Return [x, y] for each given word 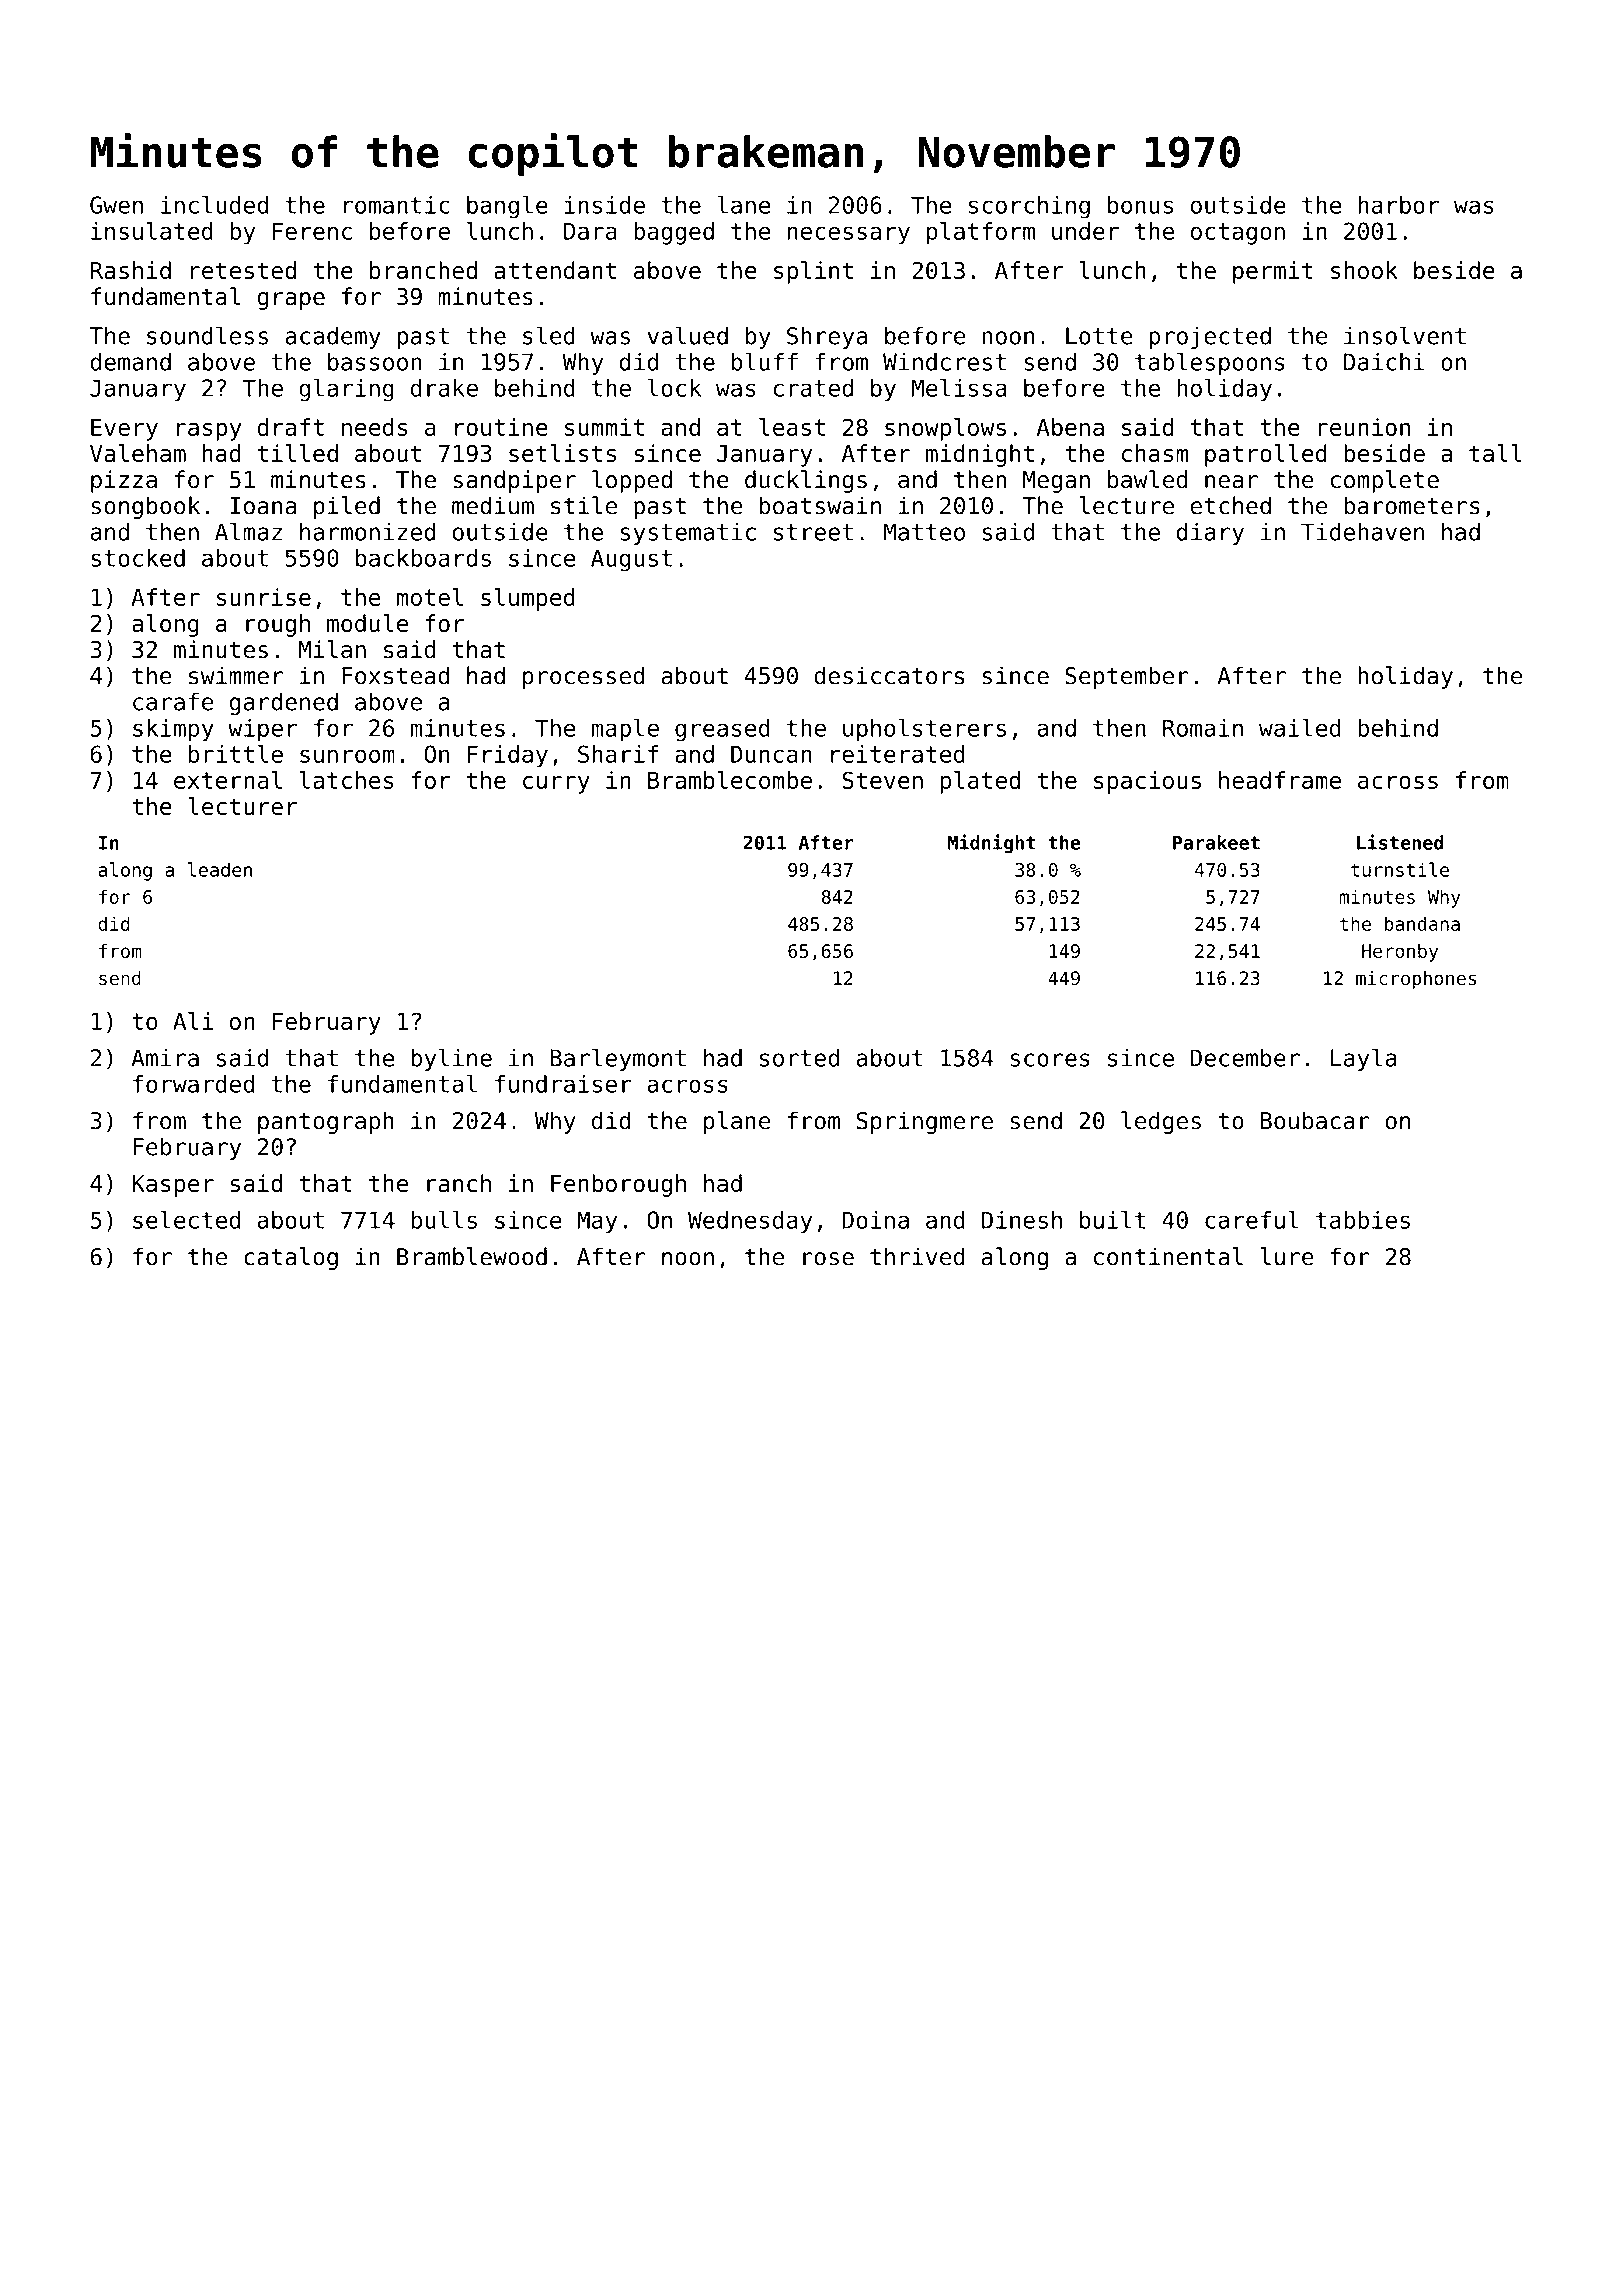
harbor [1398, 205]
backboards [423, 558]
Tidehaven [1362, 531]
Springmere [924, 1122]
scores [1050, 1060]
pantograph [326, 1122]
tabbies [1363, 1220]
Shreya [827, 337]
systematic [688, 534]
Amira [165, 1058]
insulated [152, 231]
